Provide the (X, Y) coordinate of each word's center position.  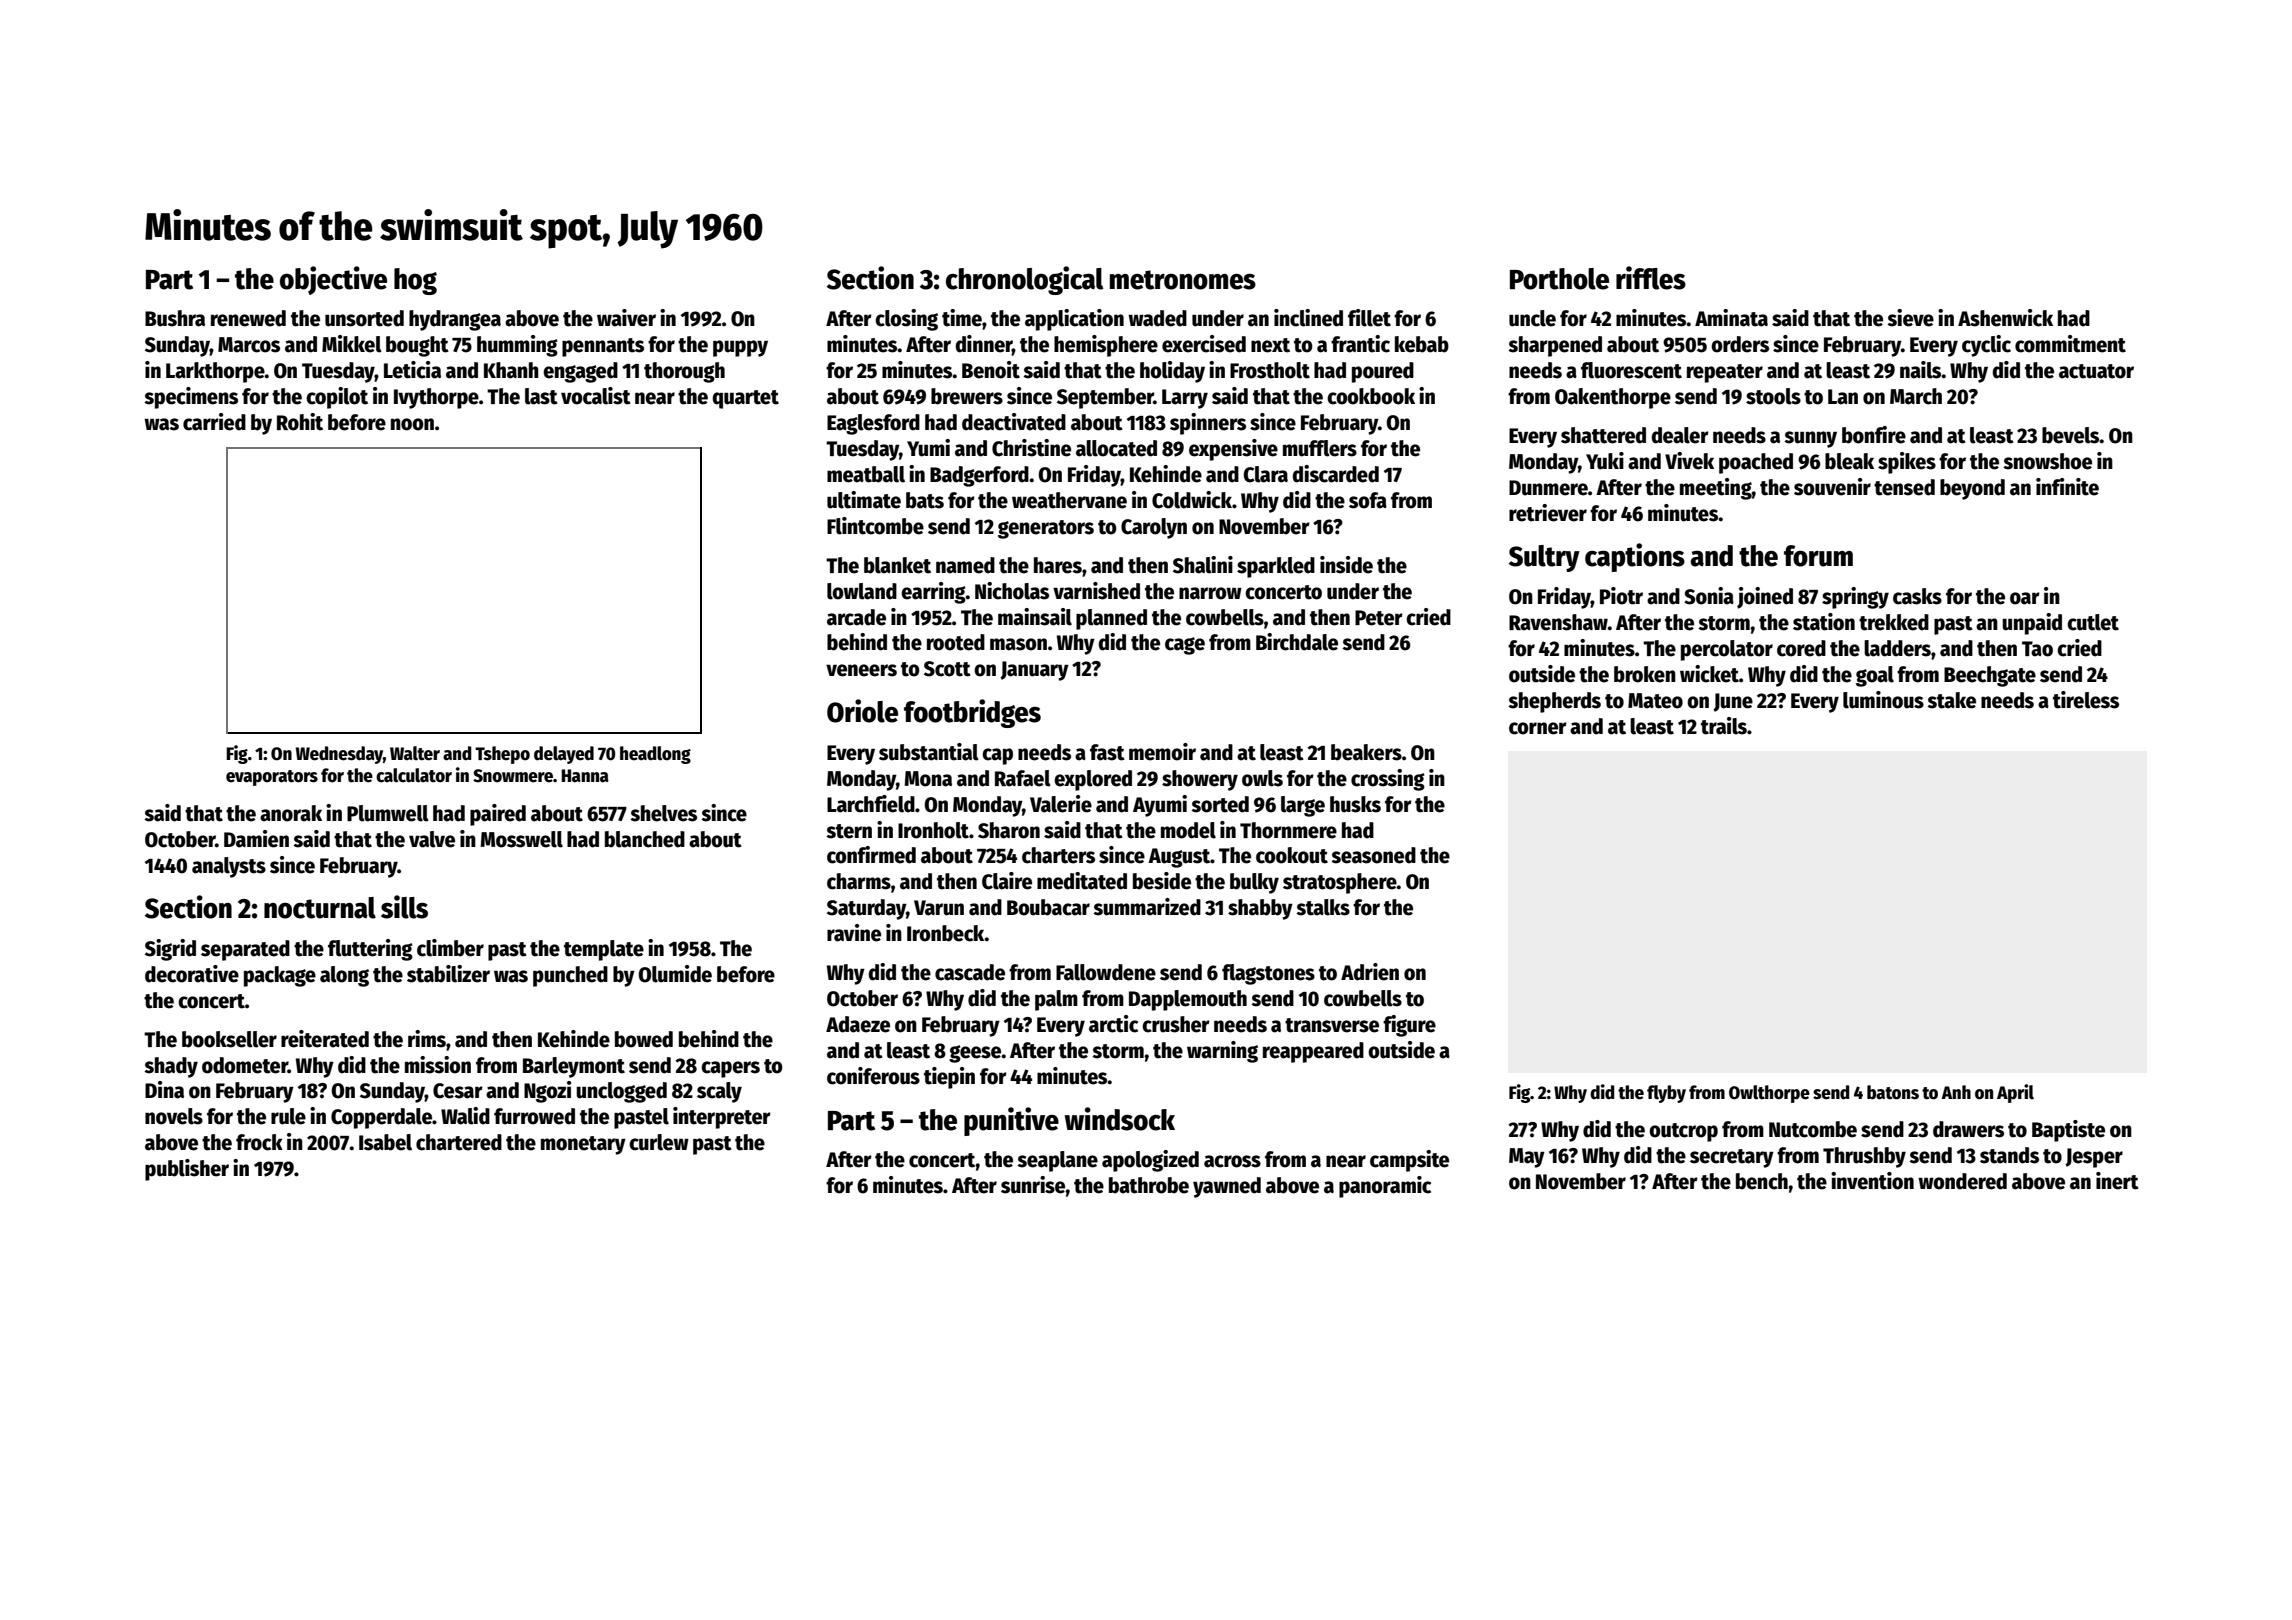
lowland (862, 591)
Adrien (1370, 972)
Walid (465, 1116)
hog (415, 281)
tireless (2086, 700)
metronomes (1183, 280)
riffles (1651, 278)
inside (1346, 565)
